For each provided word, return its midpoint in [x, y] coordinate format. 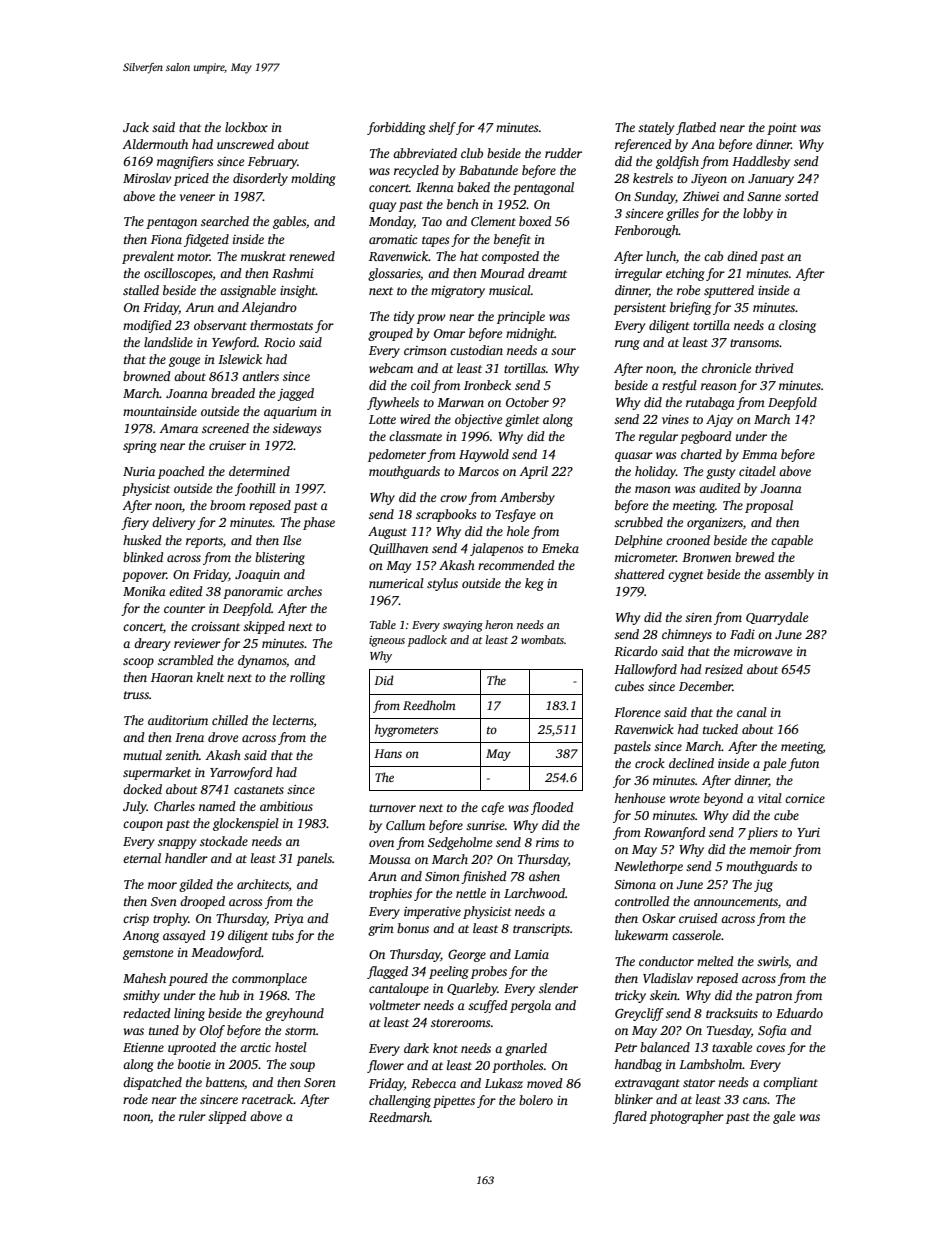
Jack [136, 127]
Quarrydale [777, 618]
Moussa [390, 859]
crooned [688, 540]
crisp [136, 920]
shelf [442, 128]
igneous [387, 641]
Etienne [143, 1047]
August [387, 533]
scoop [138, 663]
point [782, 129]
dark [416, 1048]
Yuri [808, 832]
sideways [297, 429]
